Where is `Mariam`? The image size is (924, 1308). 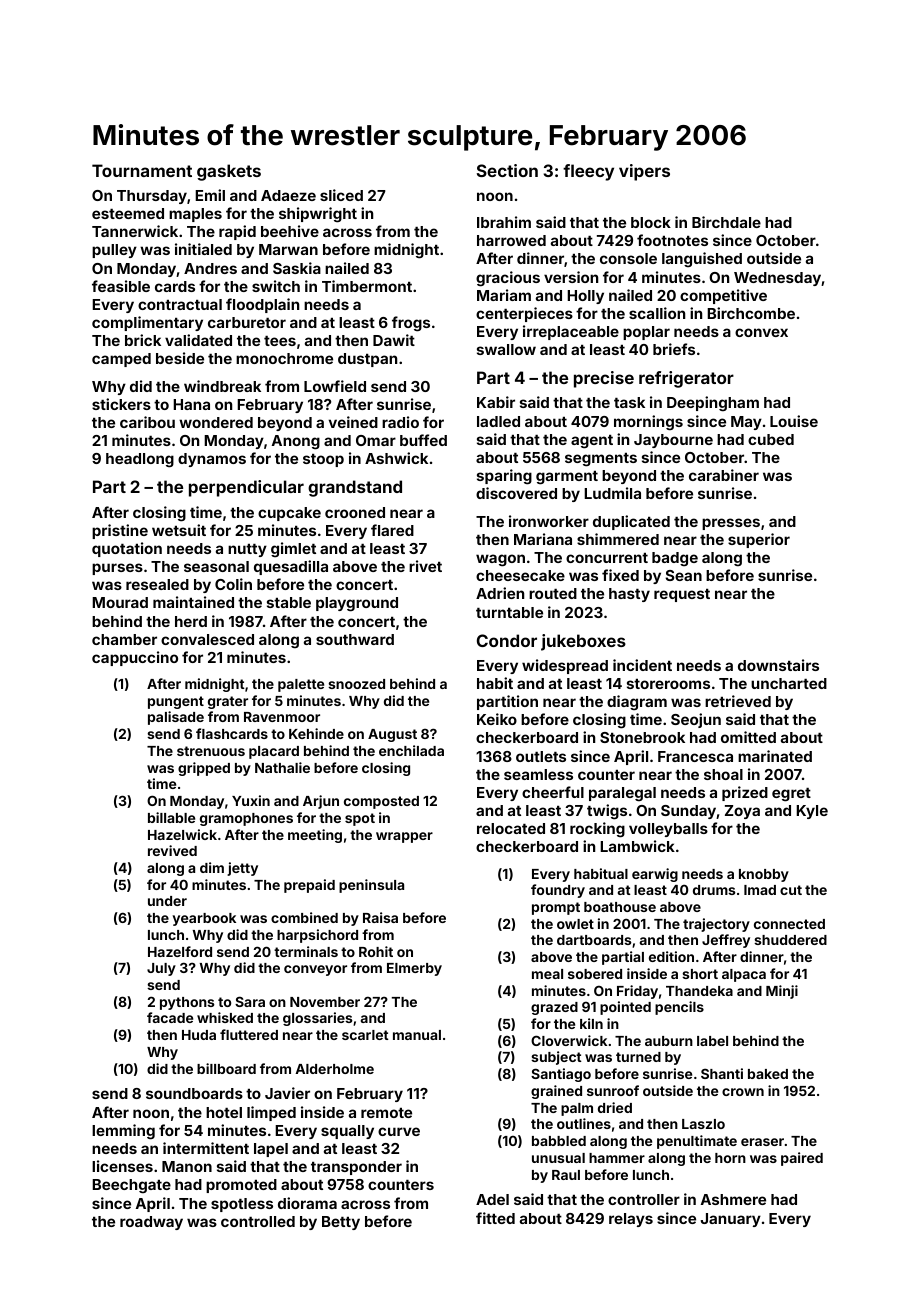
Mariam is located at coordinates (504, 295).
